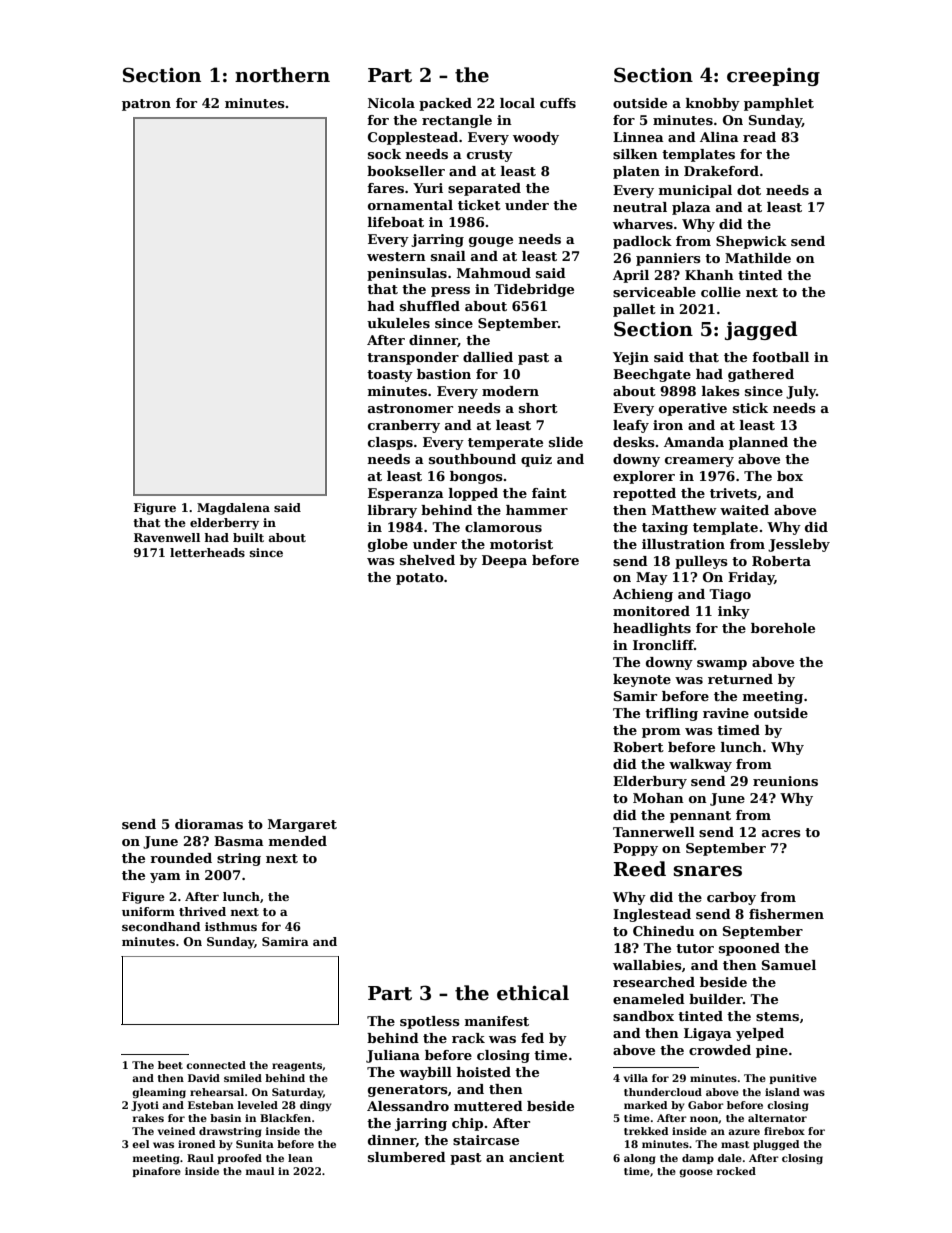 The image size is (952, 1233). What do you see at coordinates (302, 825) in the page?
I see `Margaret` at bounding box center [302, 825].
